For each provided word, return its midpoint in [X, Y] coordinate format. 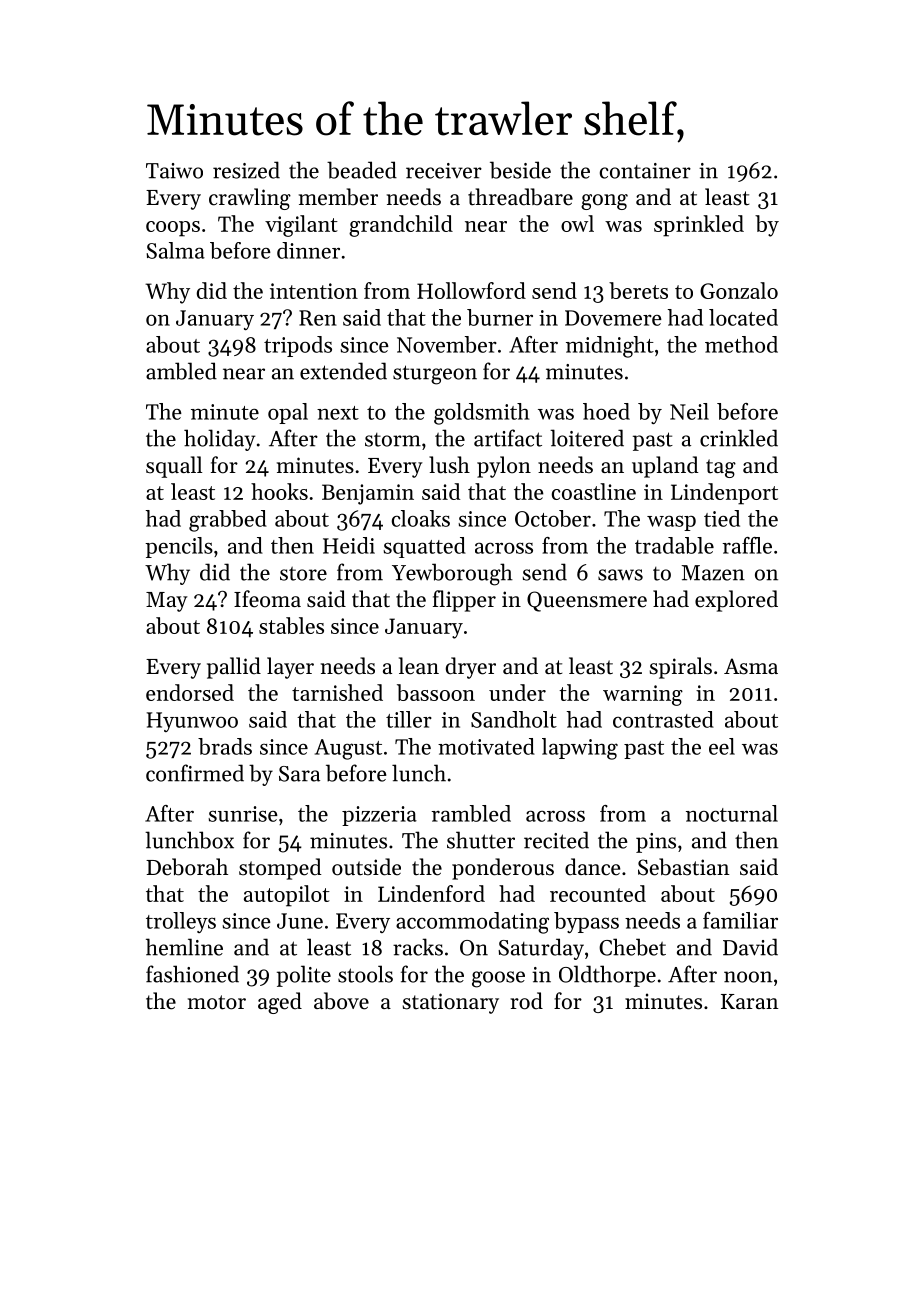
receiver [444, 171]
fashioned [192, 974]
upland [665, 467]
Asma [751, 666]
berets [638, 290]
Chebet [632, 947]
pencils [179, 547]
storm [393, 440]
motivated [486, 746]
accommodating [472, 923]
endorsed [190, 692]
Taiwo [174, 171]
